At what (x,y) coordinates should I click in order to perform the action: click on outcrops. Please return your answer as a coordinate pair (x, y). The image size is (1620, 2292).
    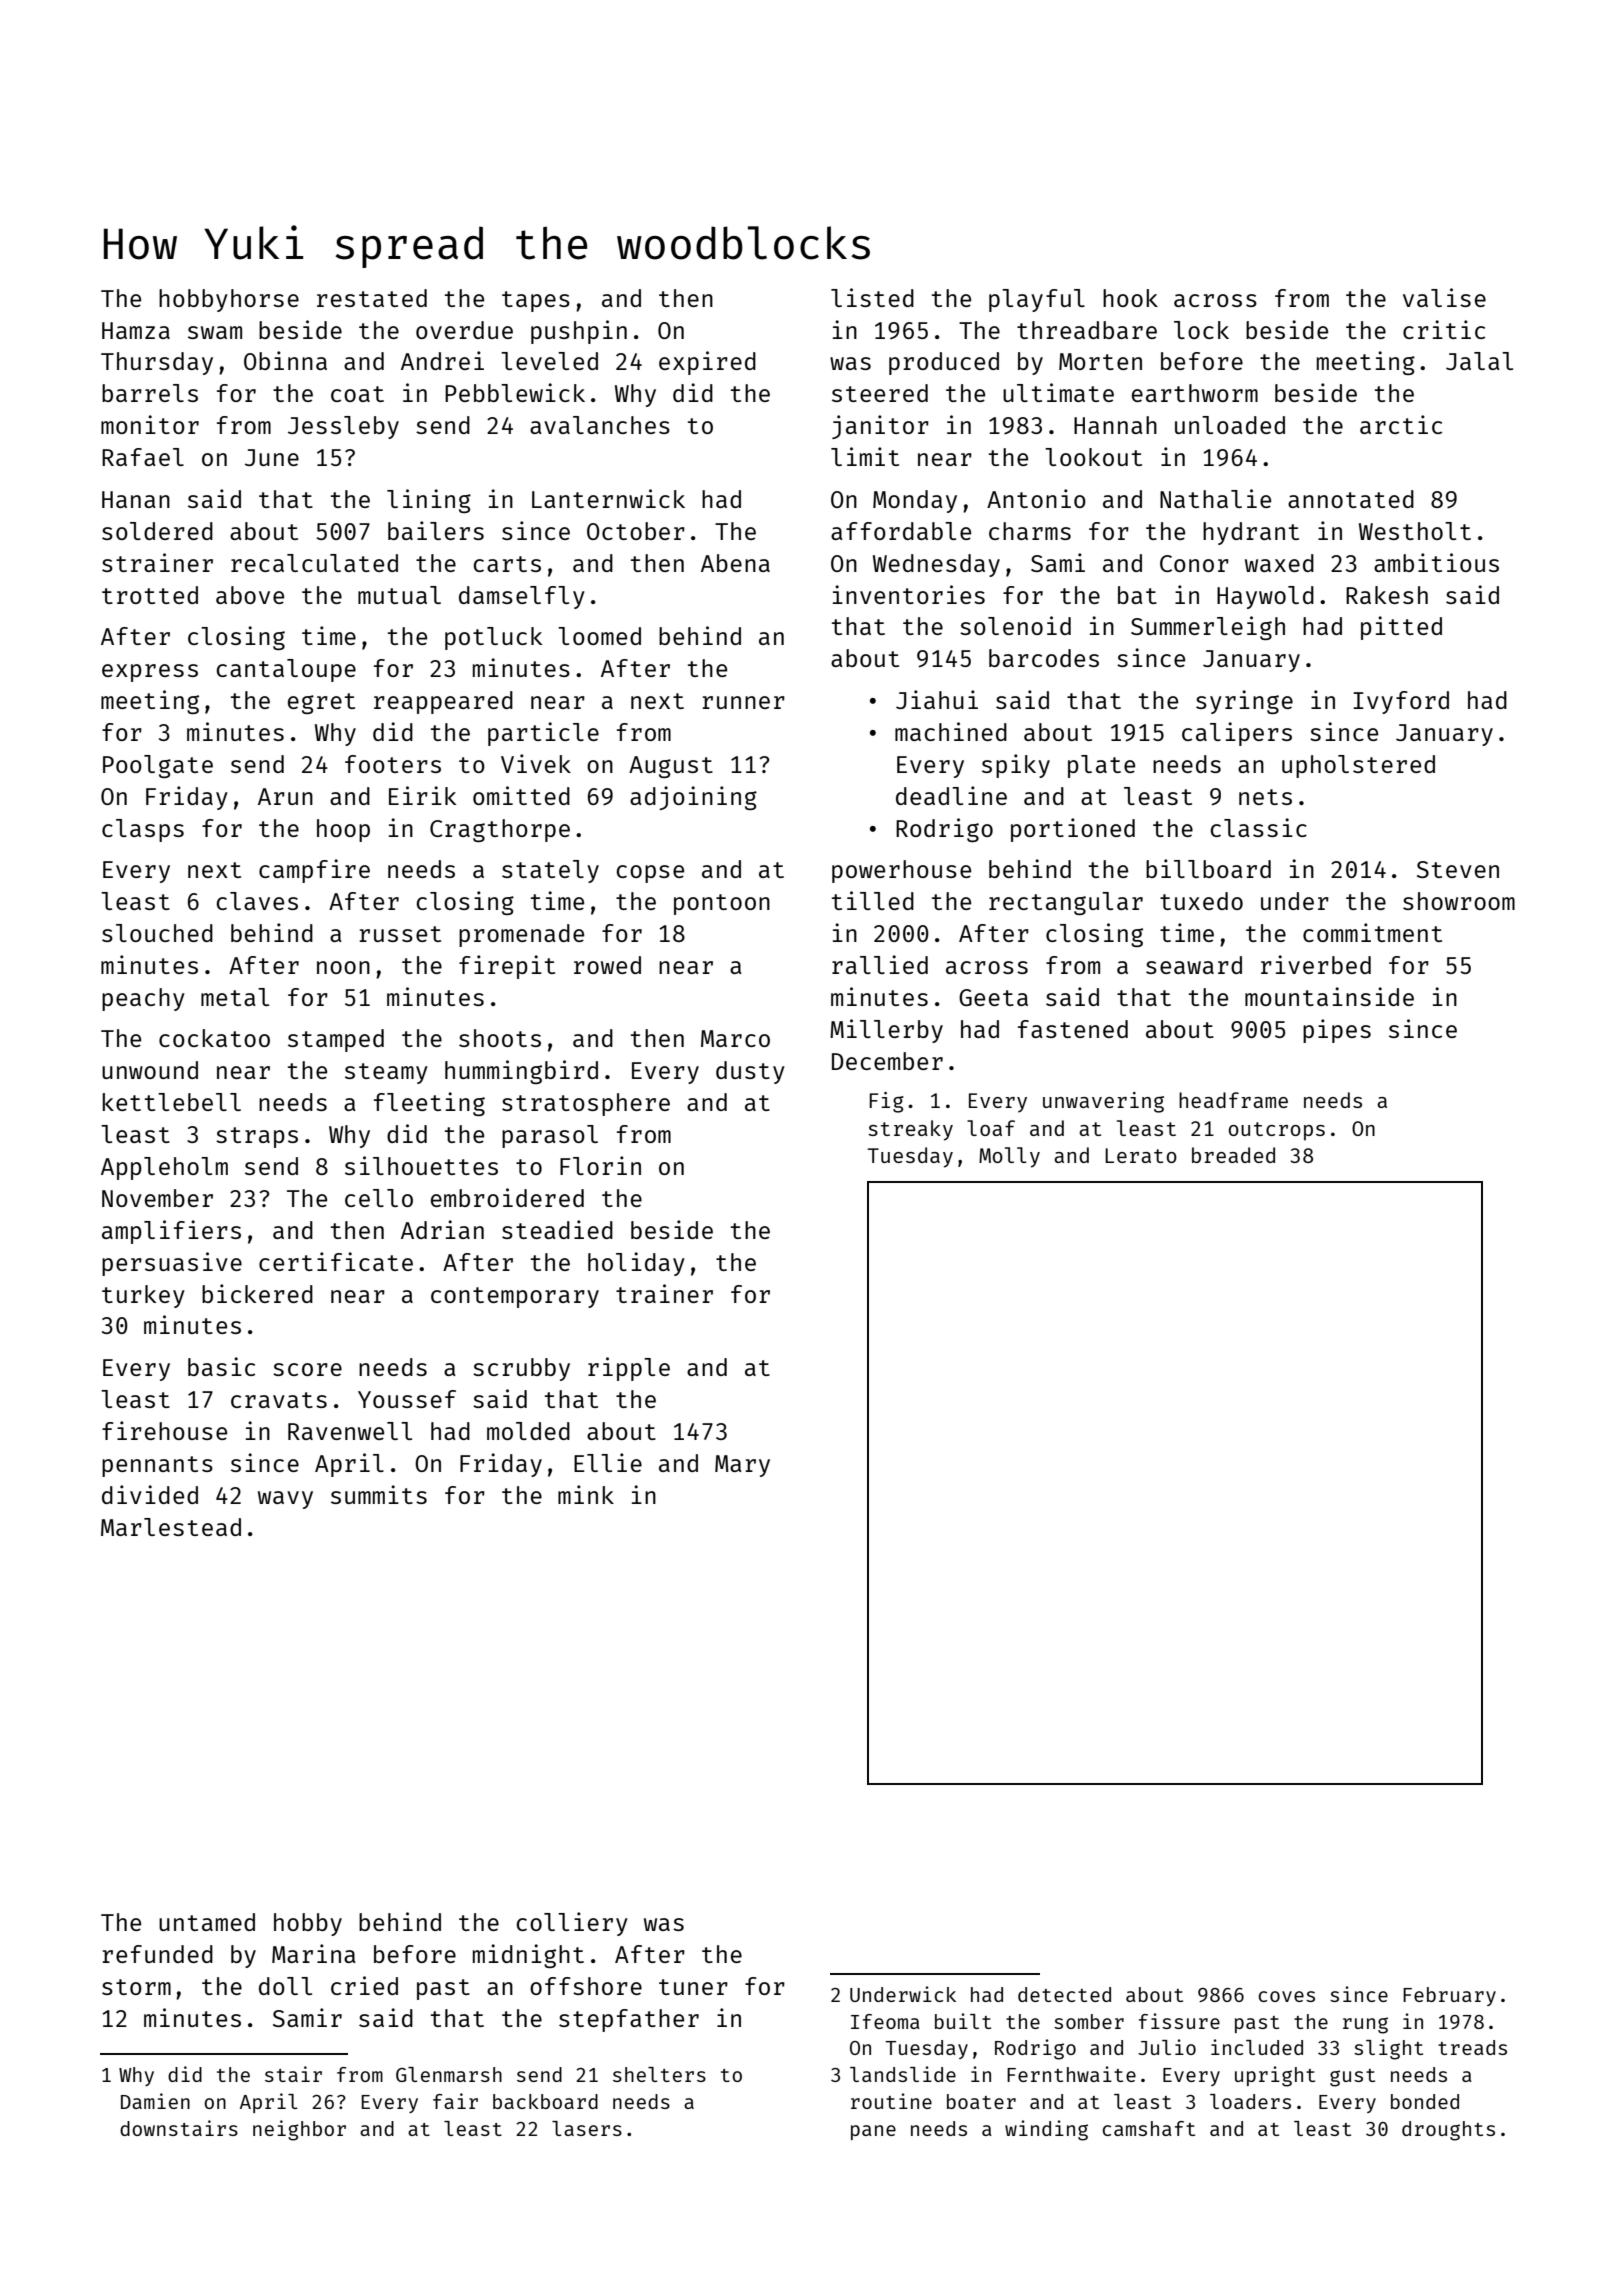
    Looking at the image, I should click on (1277, 1131).
